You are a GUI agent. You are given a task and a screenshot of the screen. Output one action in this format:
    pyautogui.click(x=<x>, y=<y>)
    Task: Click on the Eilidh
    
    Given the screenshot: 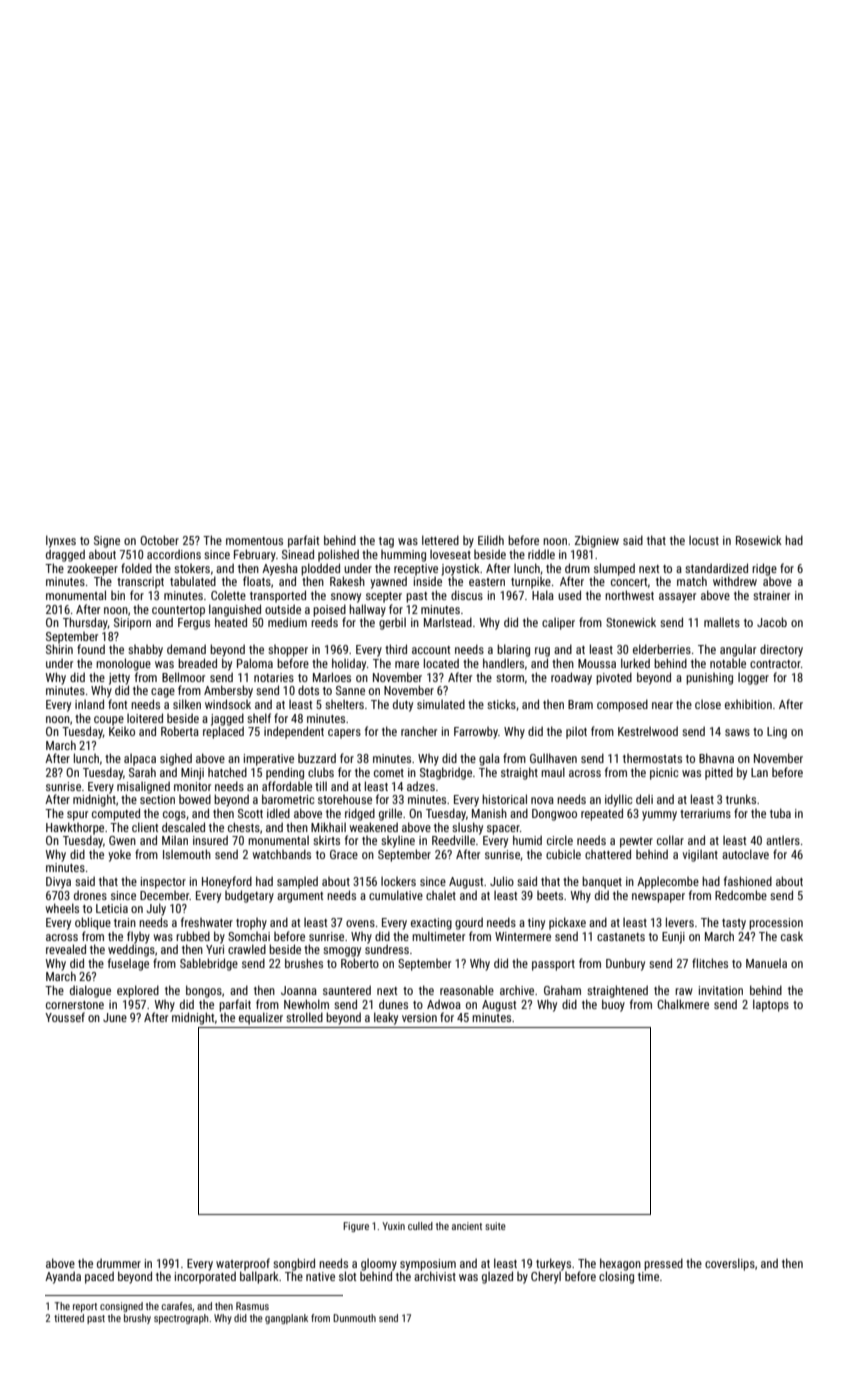 What is the action you would take?
    pyautogui.click(x=491, y=540)
